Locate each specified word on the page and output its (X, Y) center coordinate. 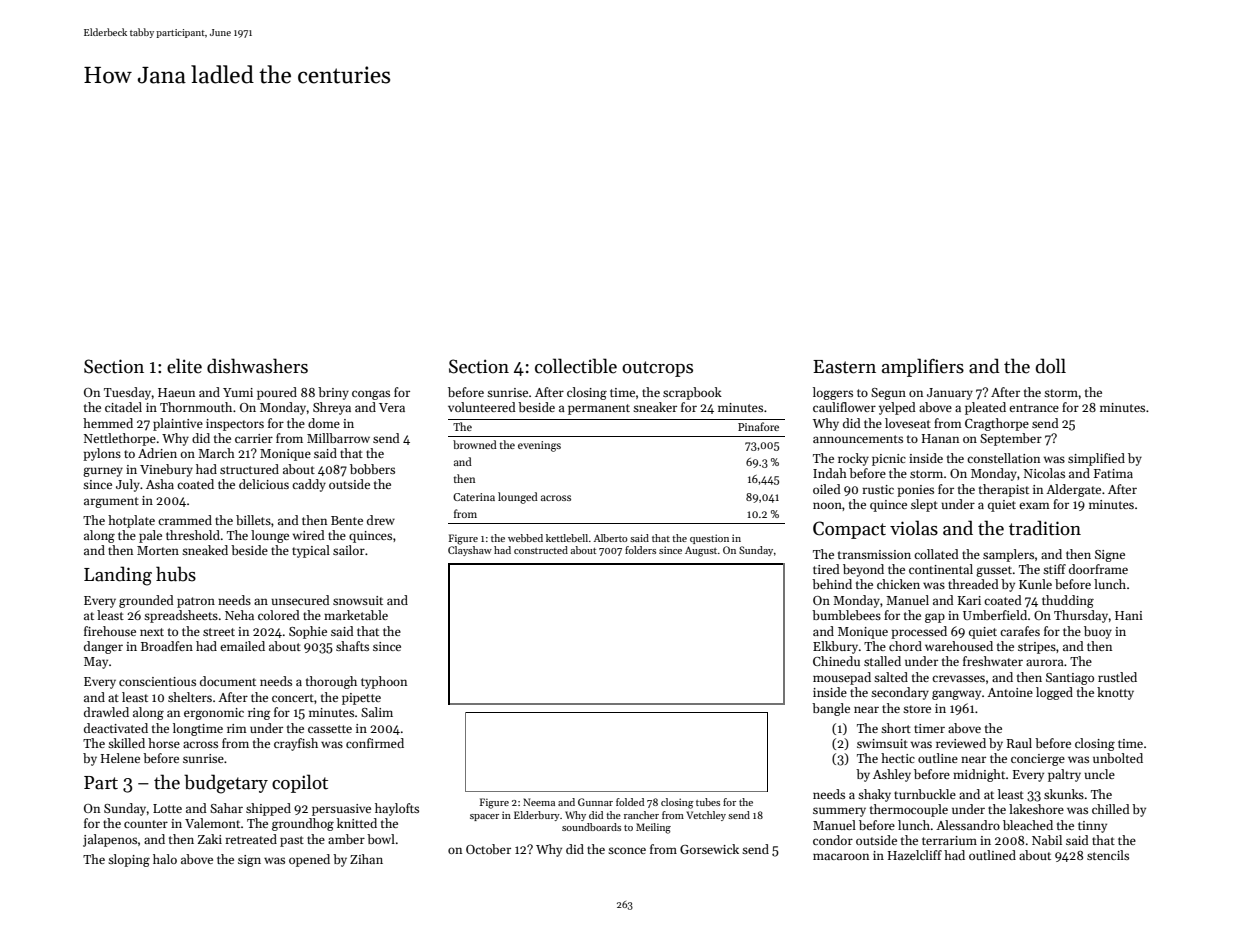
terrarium (949, 840)
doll (1051, 366)
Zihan (366, 859)
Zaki (210, 839)
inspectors (235, 425)
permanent (599, 409)
